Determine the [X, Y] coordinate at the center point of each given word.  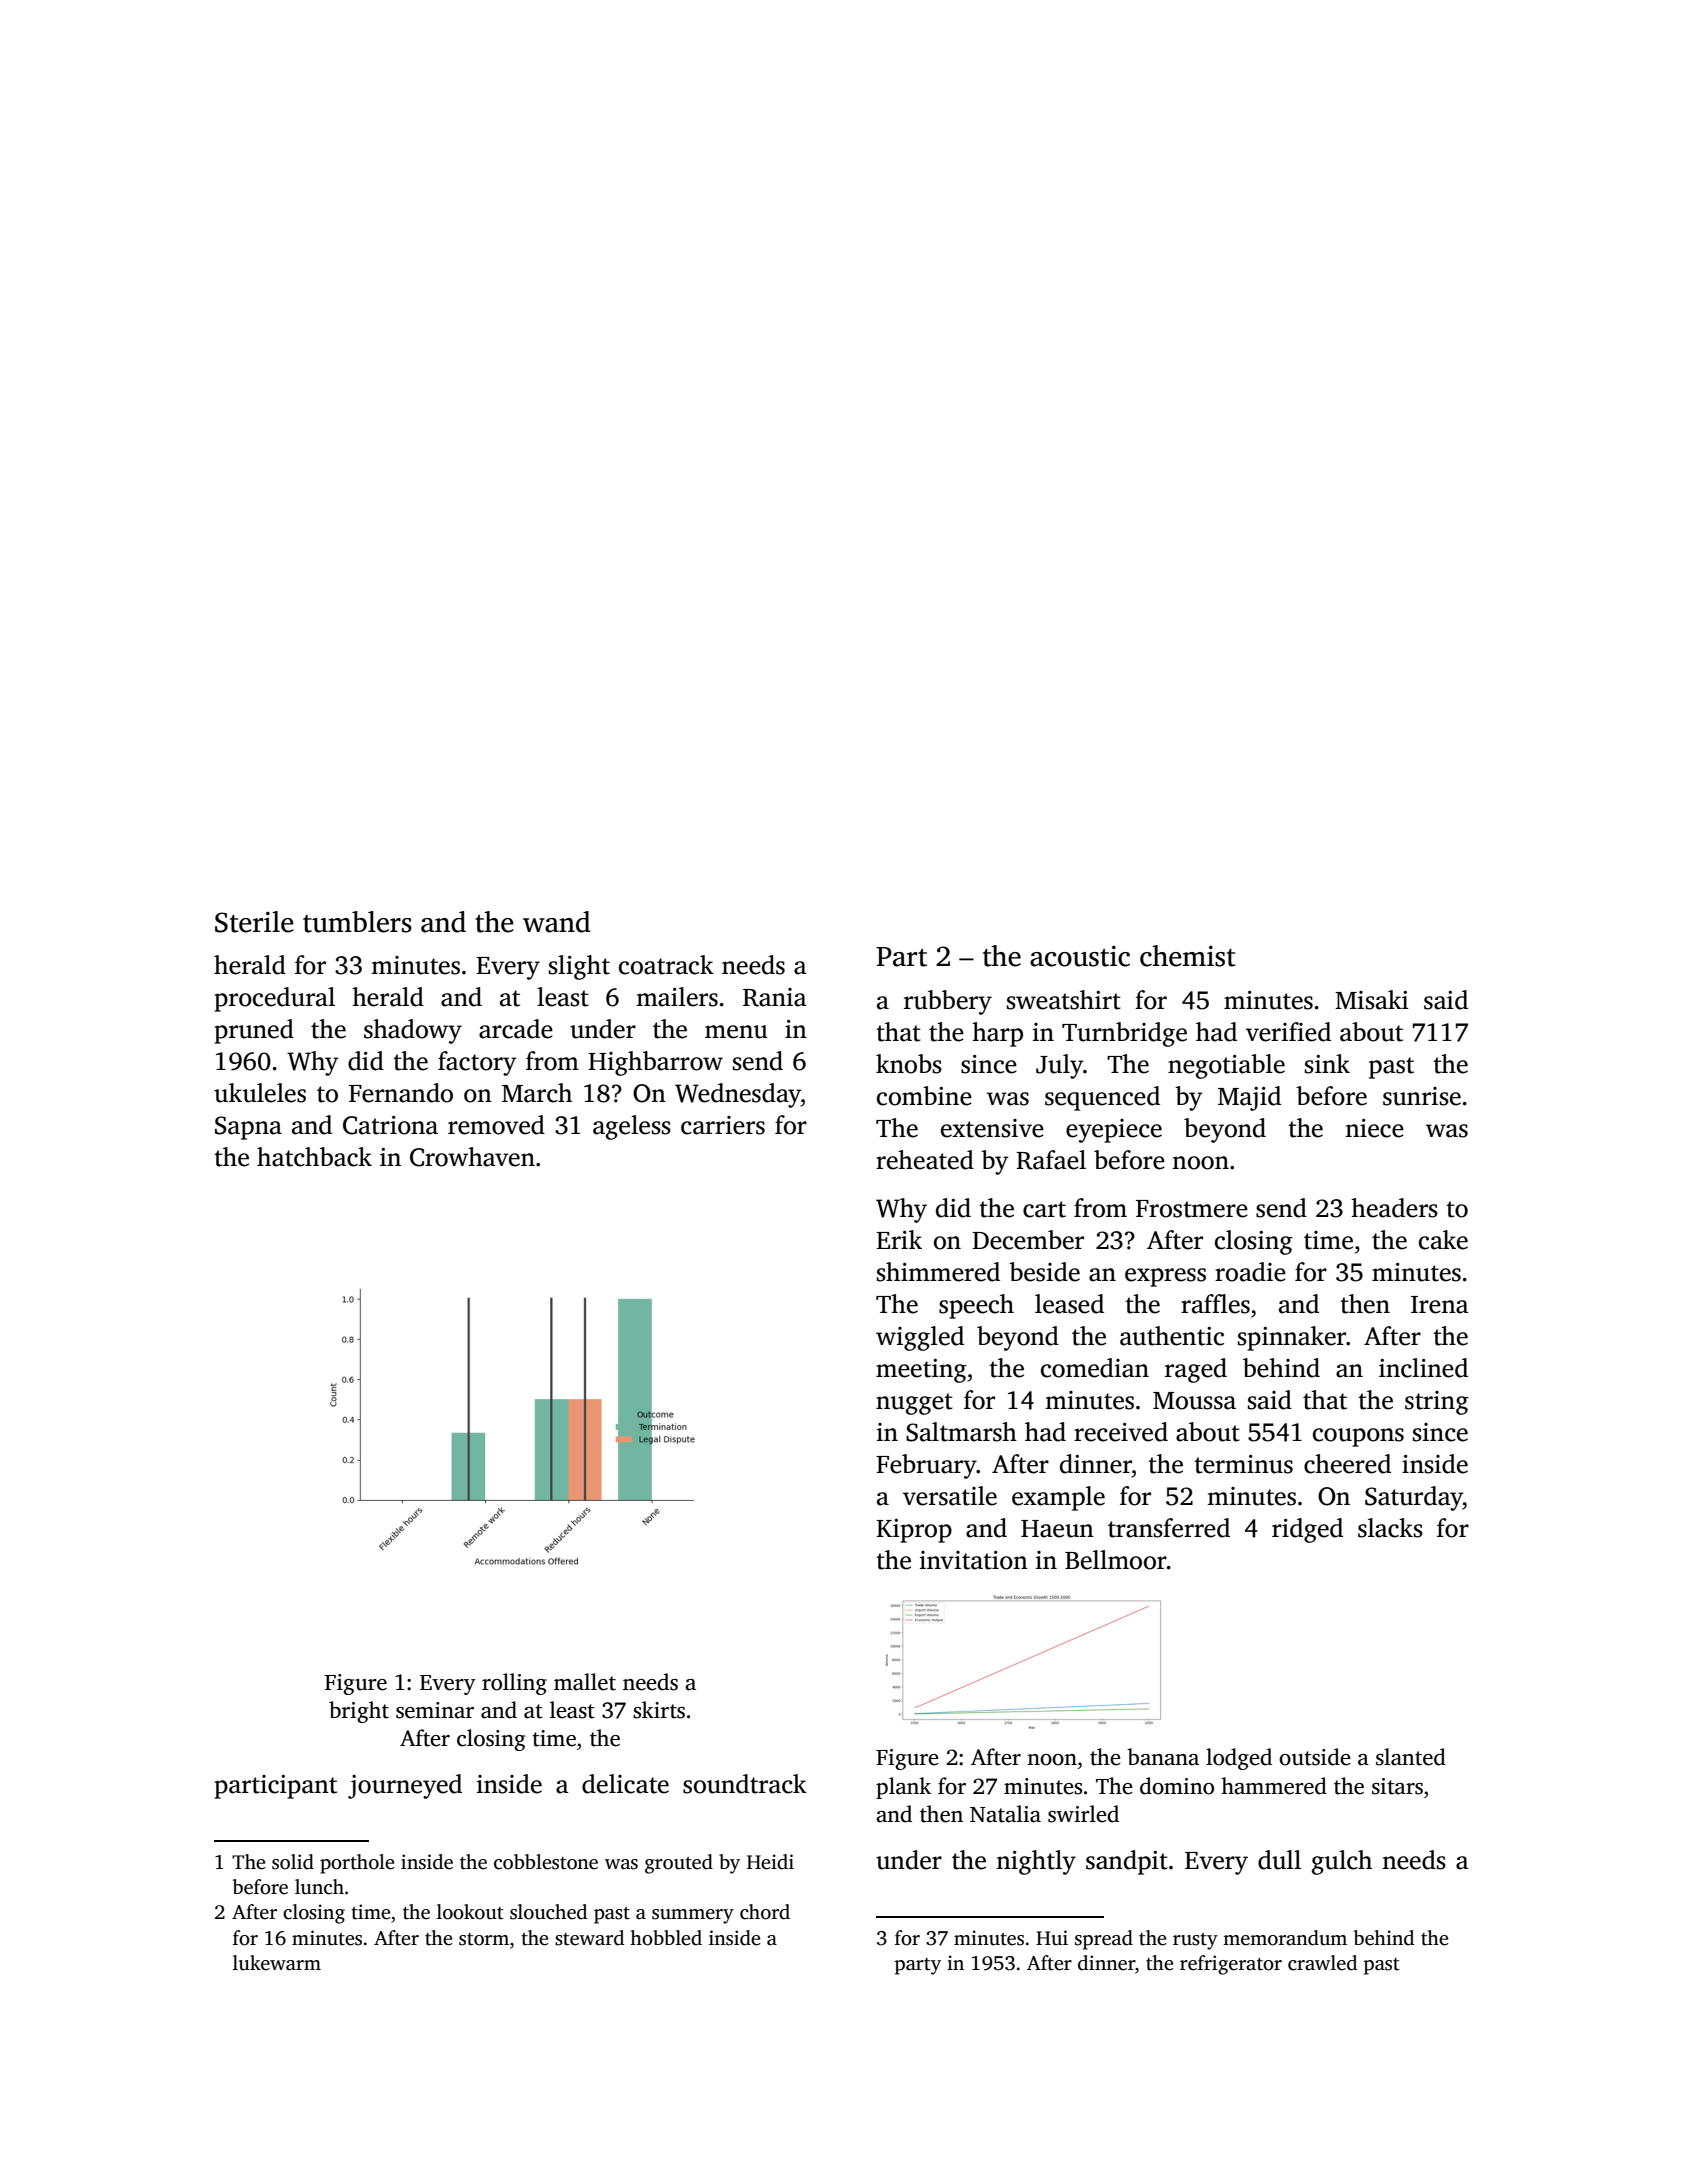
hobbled [666, 1938]
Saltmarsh [961, 1432]
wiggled [920, 1338]
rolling [514, 1684]
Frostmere [1192, 1209]
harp [997, 1034]
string [1437, 1403]
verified [1288, 1032]
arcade [516, 1029]
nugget [914, 1404]
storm [484, 1939]
